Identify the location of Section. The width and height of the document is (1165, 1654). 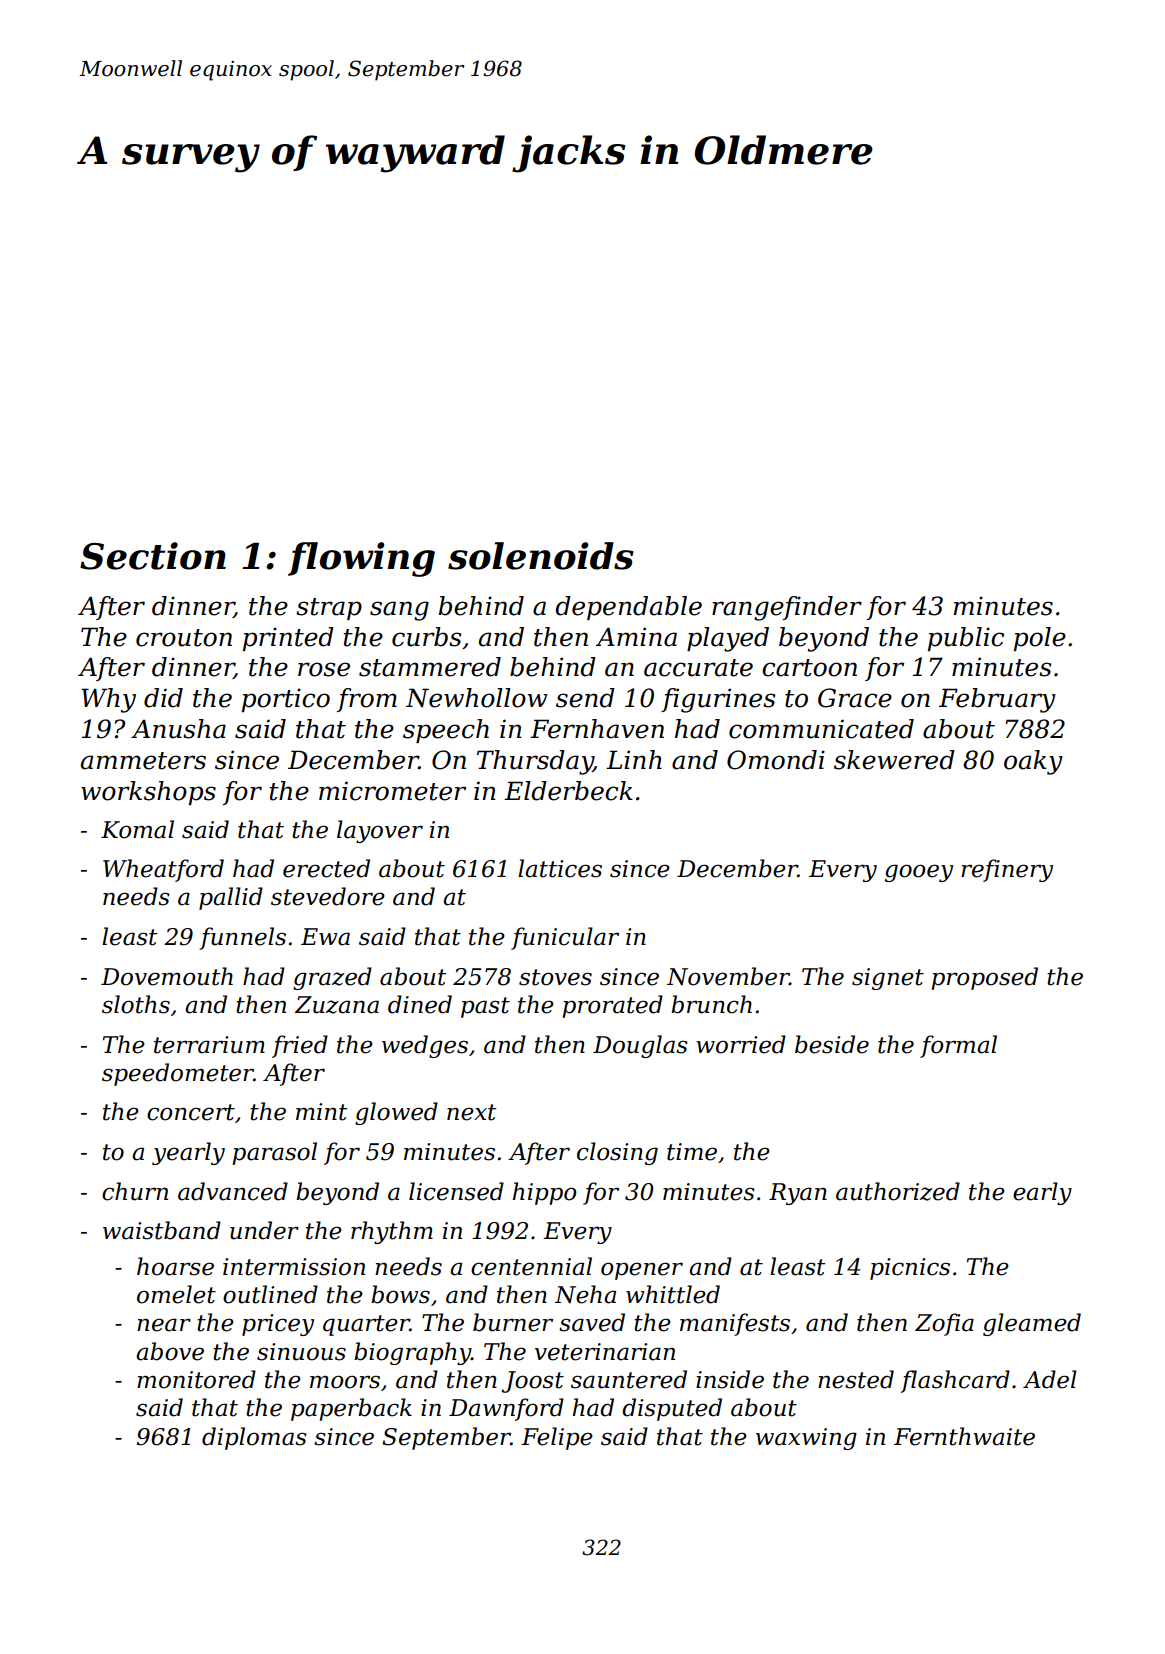
(153, 556).
